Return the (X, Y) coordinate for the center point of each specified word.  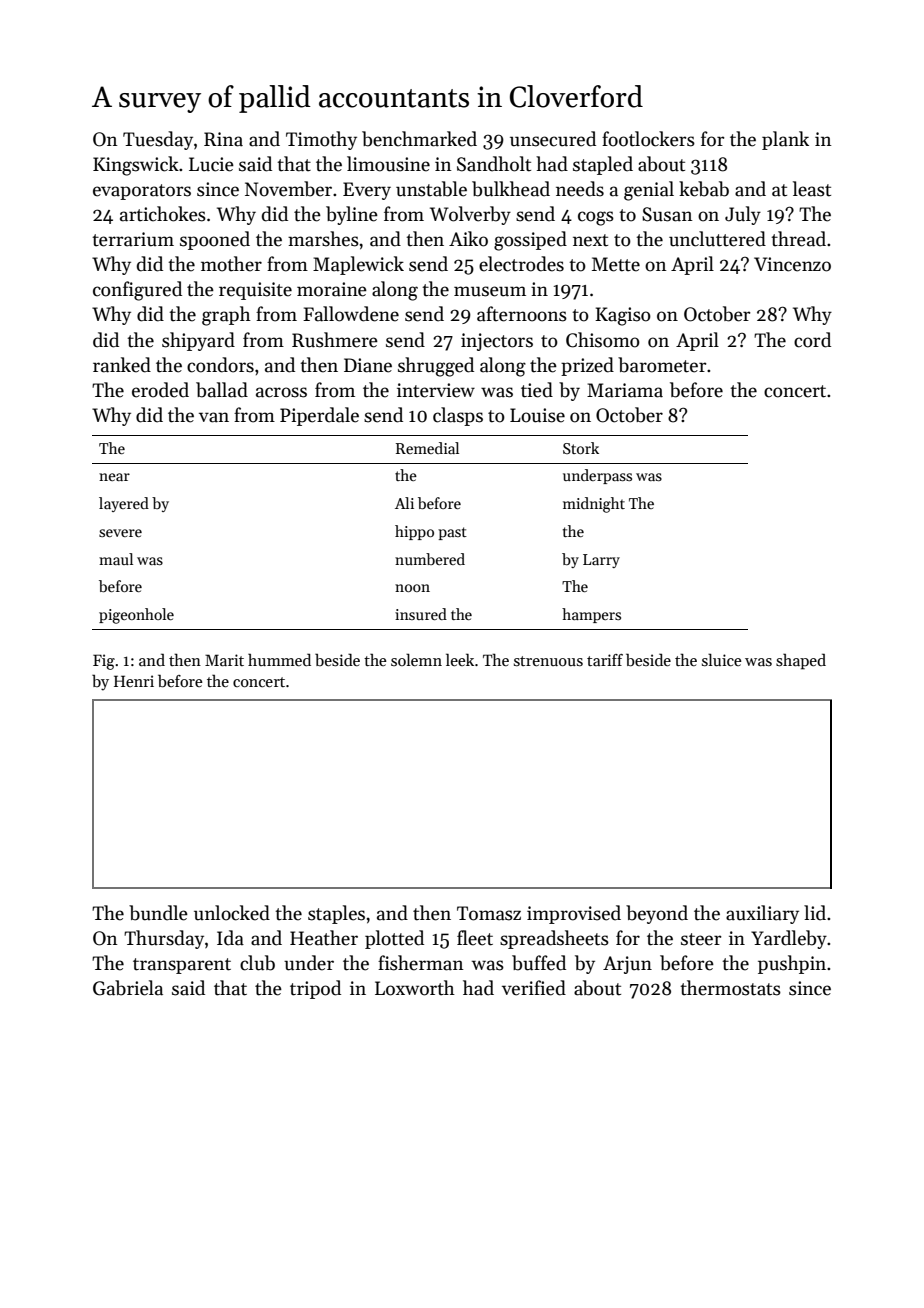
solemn (416, 659)
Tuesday (158, 140)
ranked (122, 365)
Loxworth (415, 988)
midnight (594, 505)
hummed (279, 659)
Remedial (427, 448)
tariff (605, 660)
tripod (315, 989)
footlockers (648, 139)
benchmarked (419, 139)
